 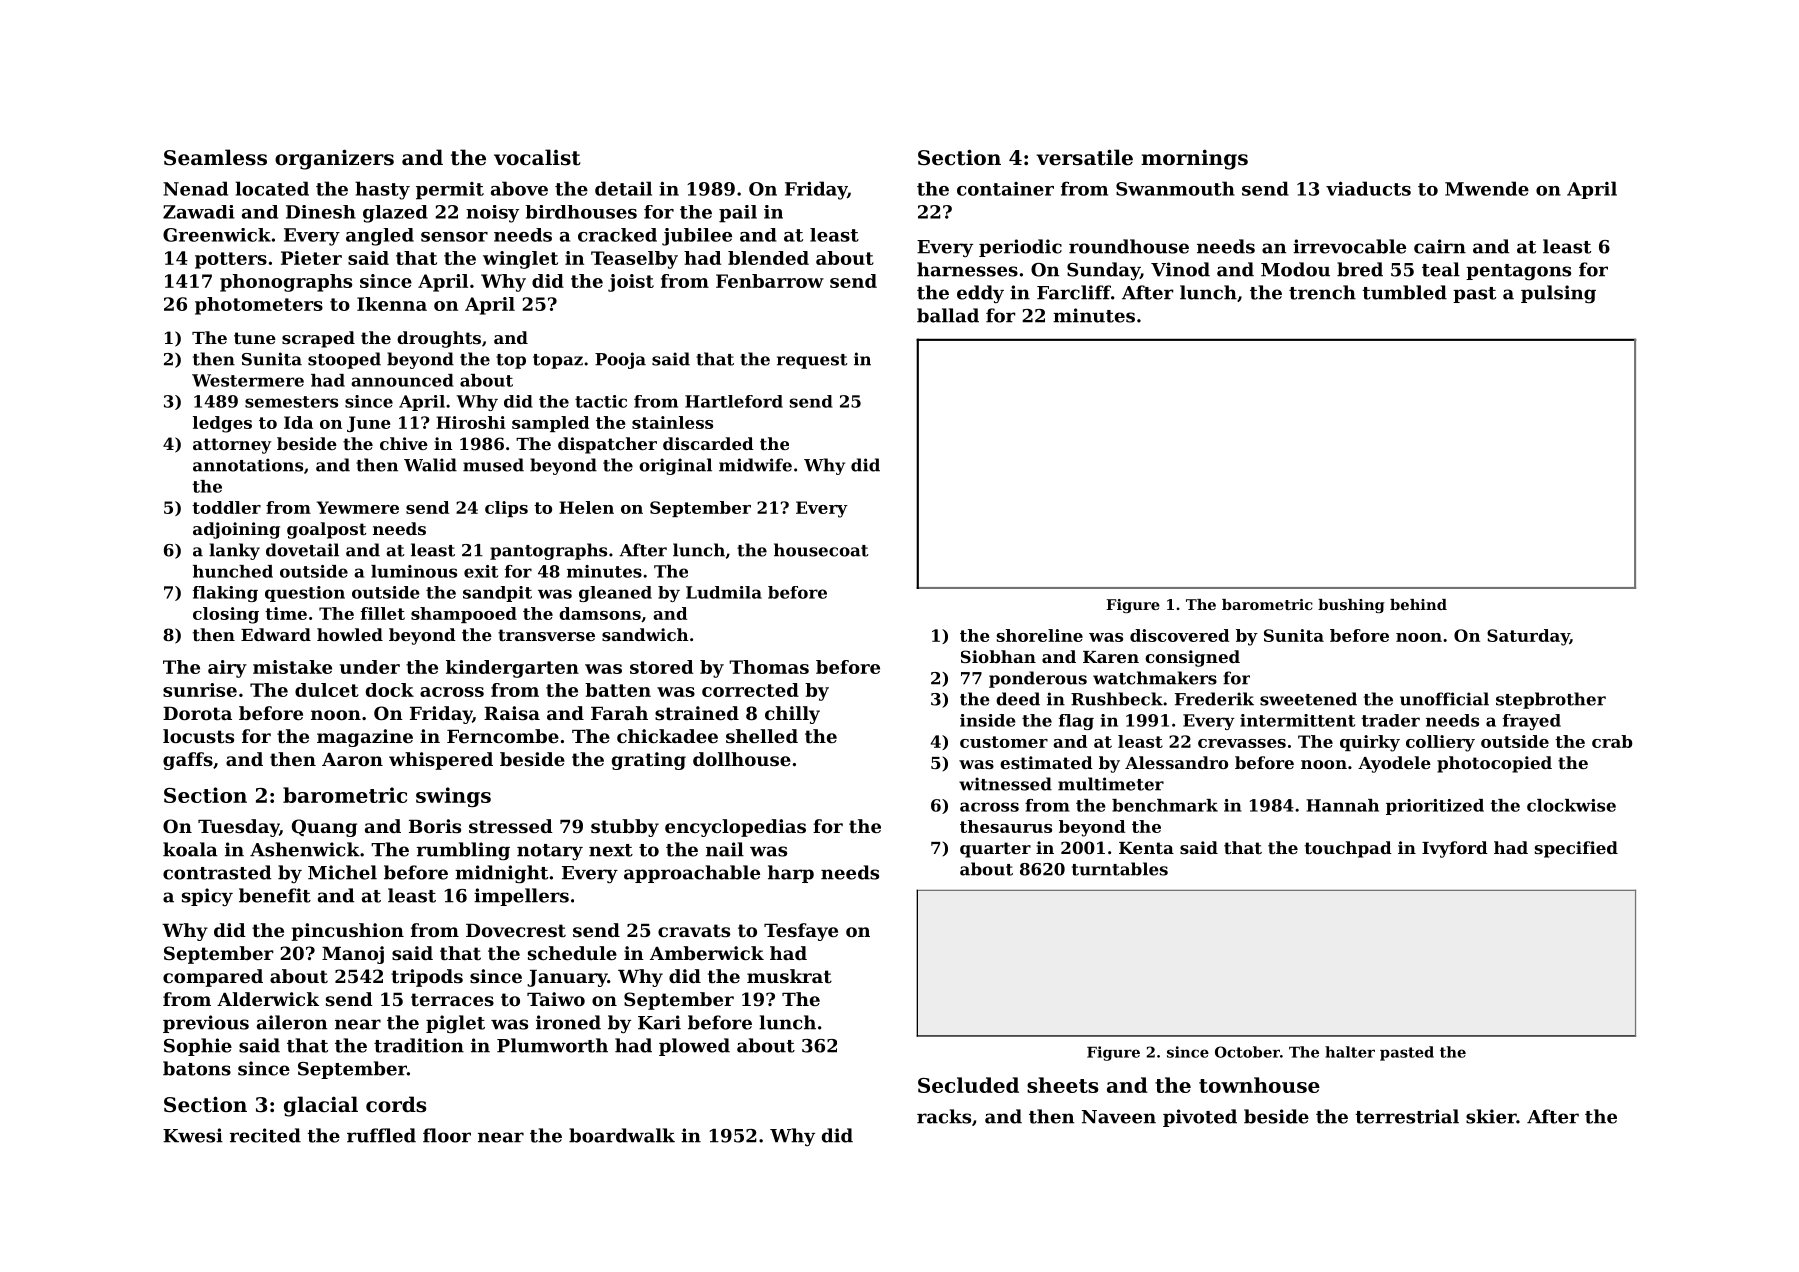 I want to click on Dovecrest, so click(x=516, y=930).
